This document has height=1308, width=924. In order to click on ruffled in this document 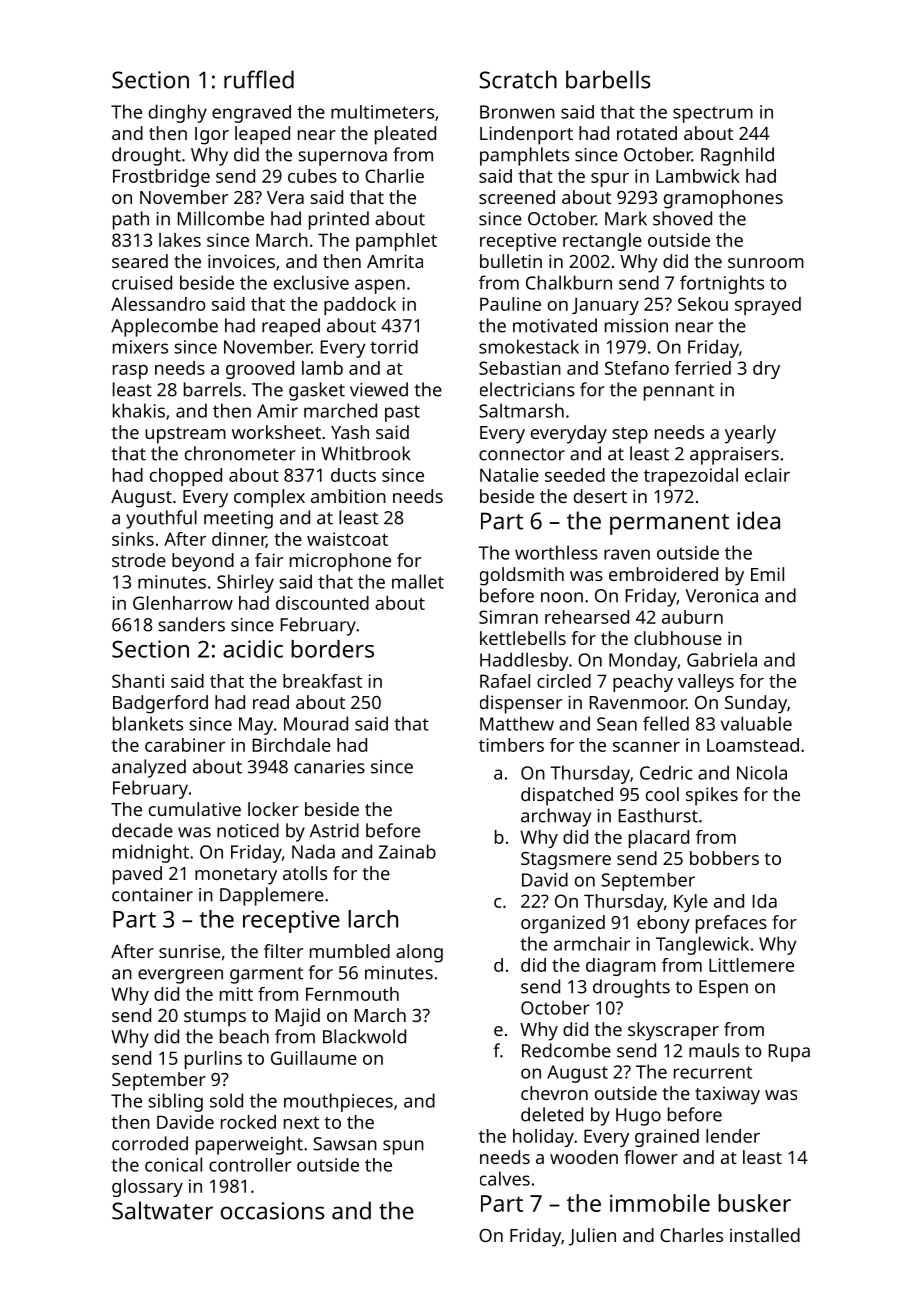, I will do `click(259, 79)`.
